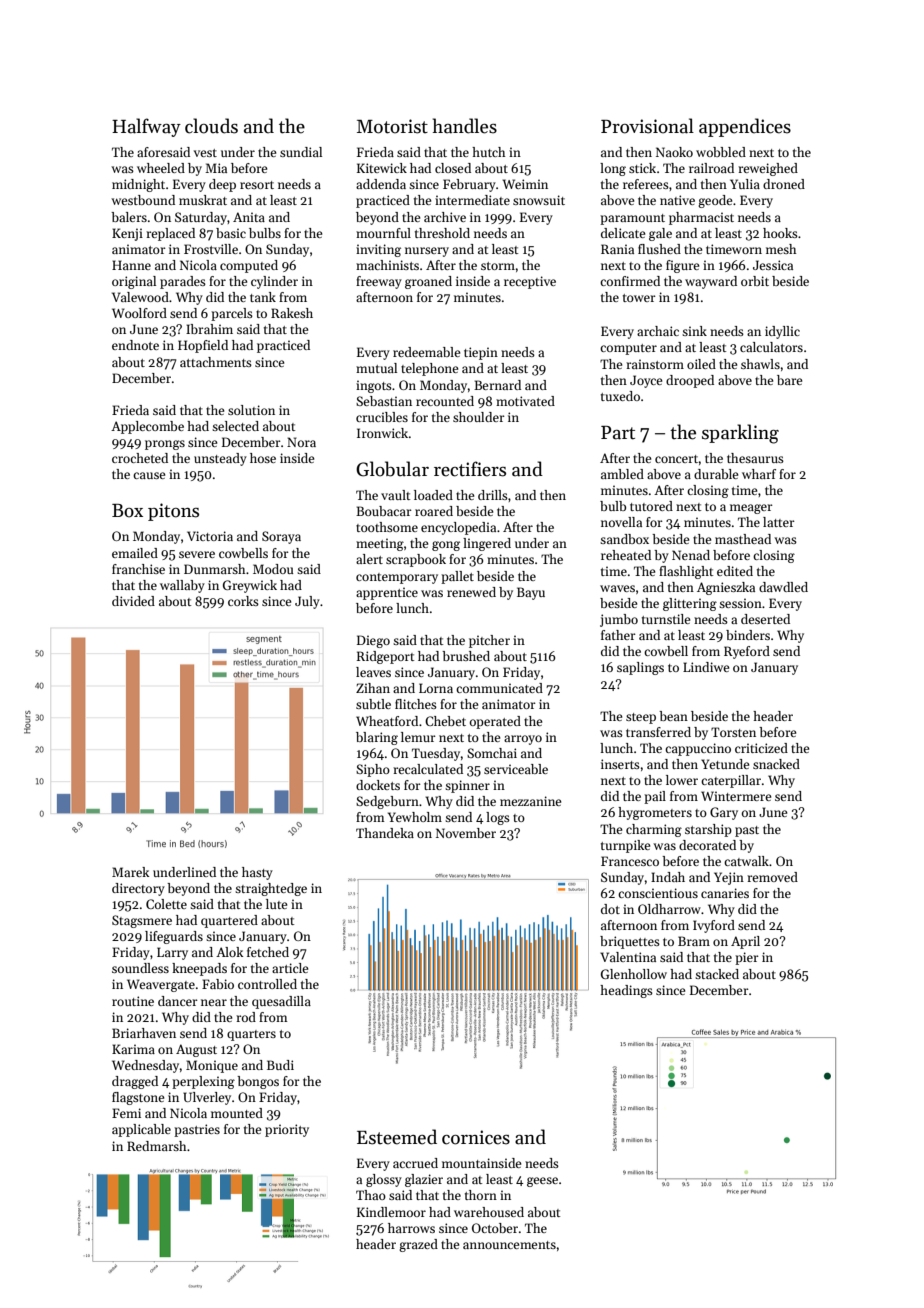 The width and height of the screenshot is (924, 1308). What do you see at coordinates (138, 185) in the screenshot?
I see `midnight` at bounding box center [138, 185].
